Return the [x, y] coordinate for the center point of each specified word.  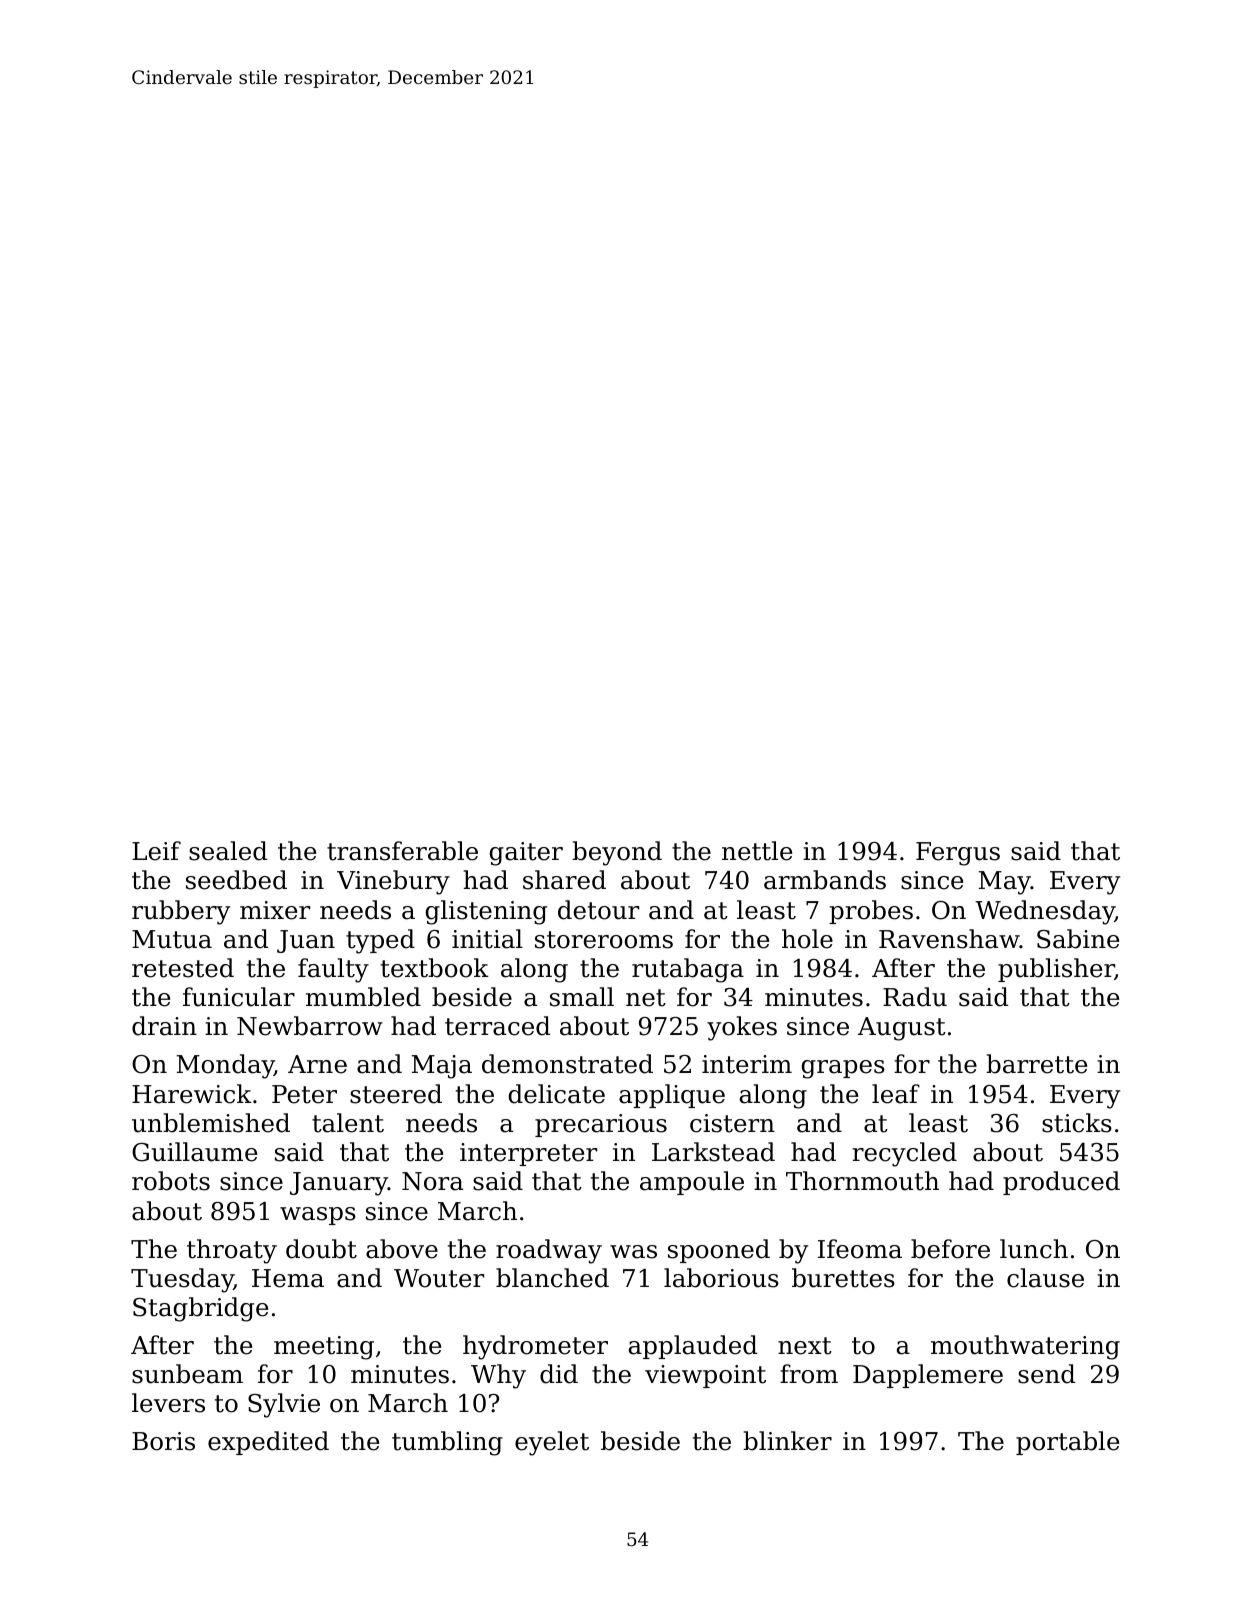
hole [807, 939]
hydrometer [535, 1347]
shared [564, 880]
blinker [787, 1441]
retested [183, 968]
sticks [1077, 1123]
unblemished [211, 1123]
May [1005, 883]
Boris [163, 1441]
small [582, 997]
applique [672, 1096]
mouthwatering [1025, 1347]
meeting [324, 1348]
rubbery [181, 912]
